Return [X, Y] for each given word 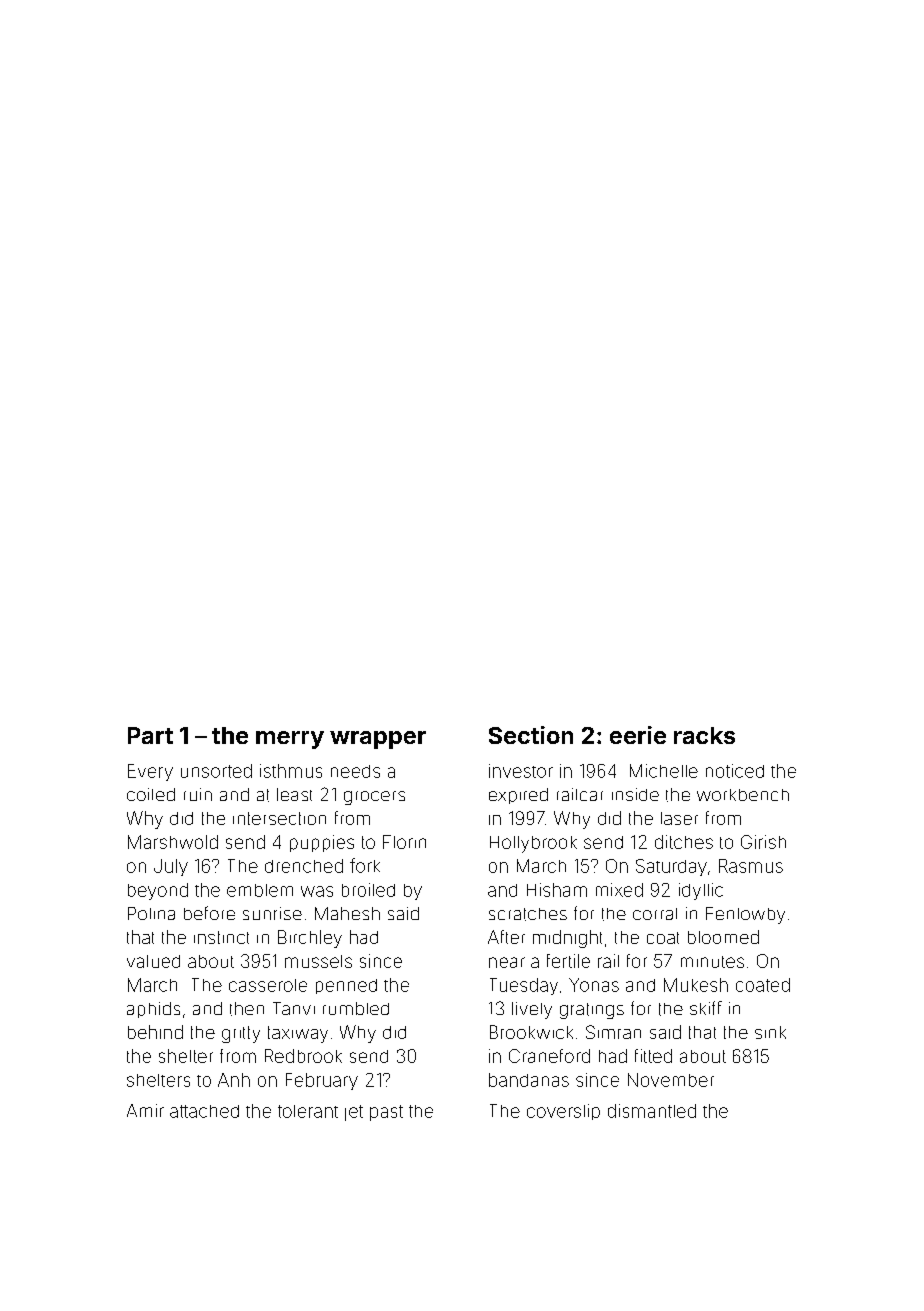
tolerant [308, 1111]
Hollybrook [533, 844]
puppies [322, 843]
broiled [368, 890]
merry [290, 740]
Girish [763, 842]
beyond [158, 891]
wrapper [378, 740]
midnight [567, 939]
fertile [568, 961]
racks [704, 735]
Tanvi [294, 1008]
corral [655, 914]
